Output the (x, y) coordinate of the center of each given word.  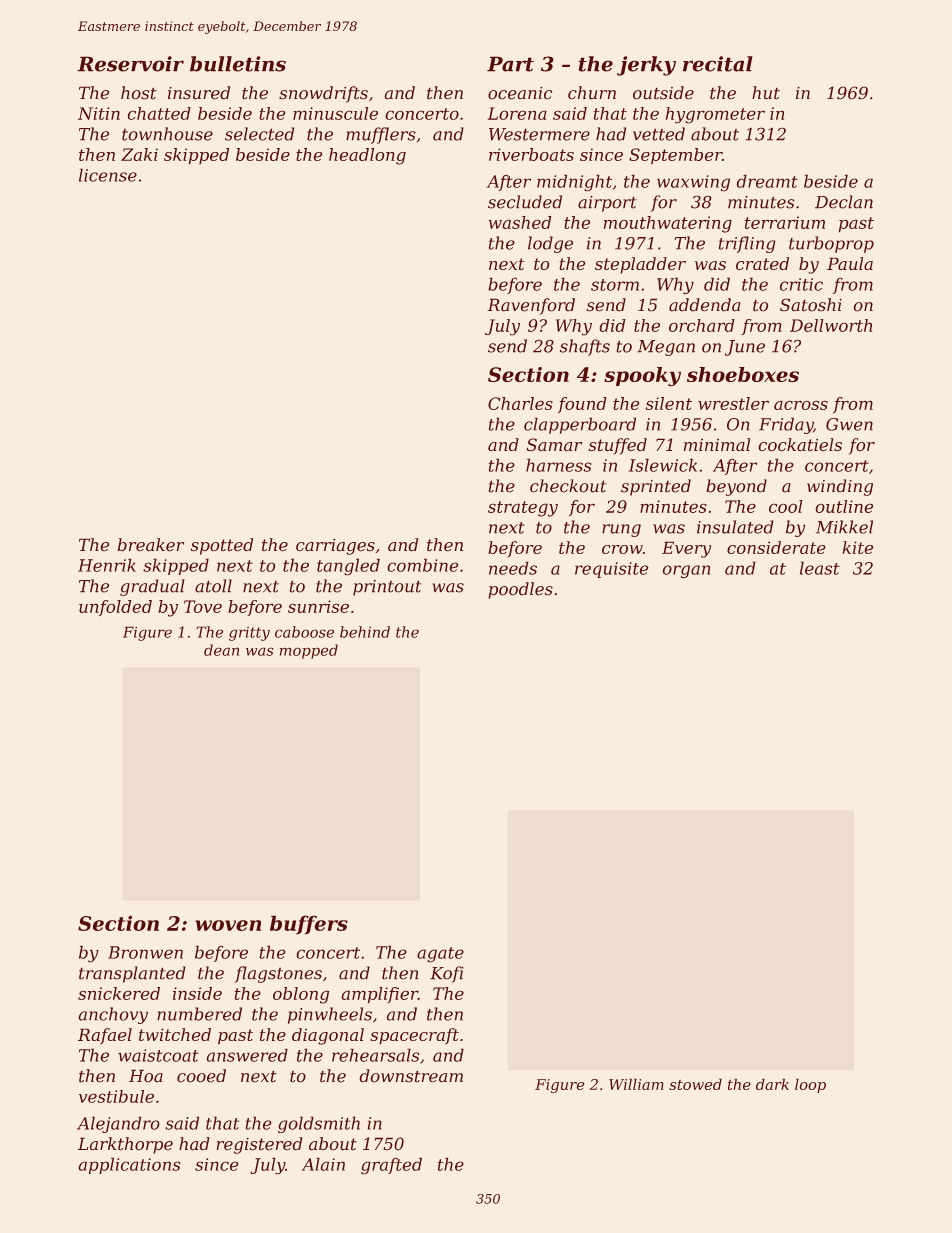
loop (810, 1085)
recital (718, 64)
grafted (391, 1166)
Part (510, 64)
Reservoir (130, 64)
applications (129, 1165)
